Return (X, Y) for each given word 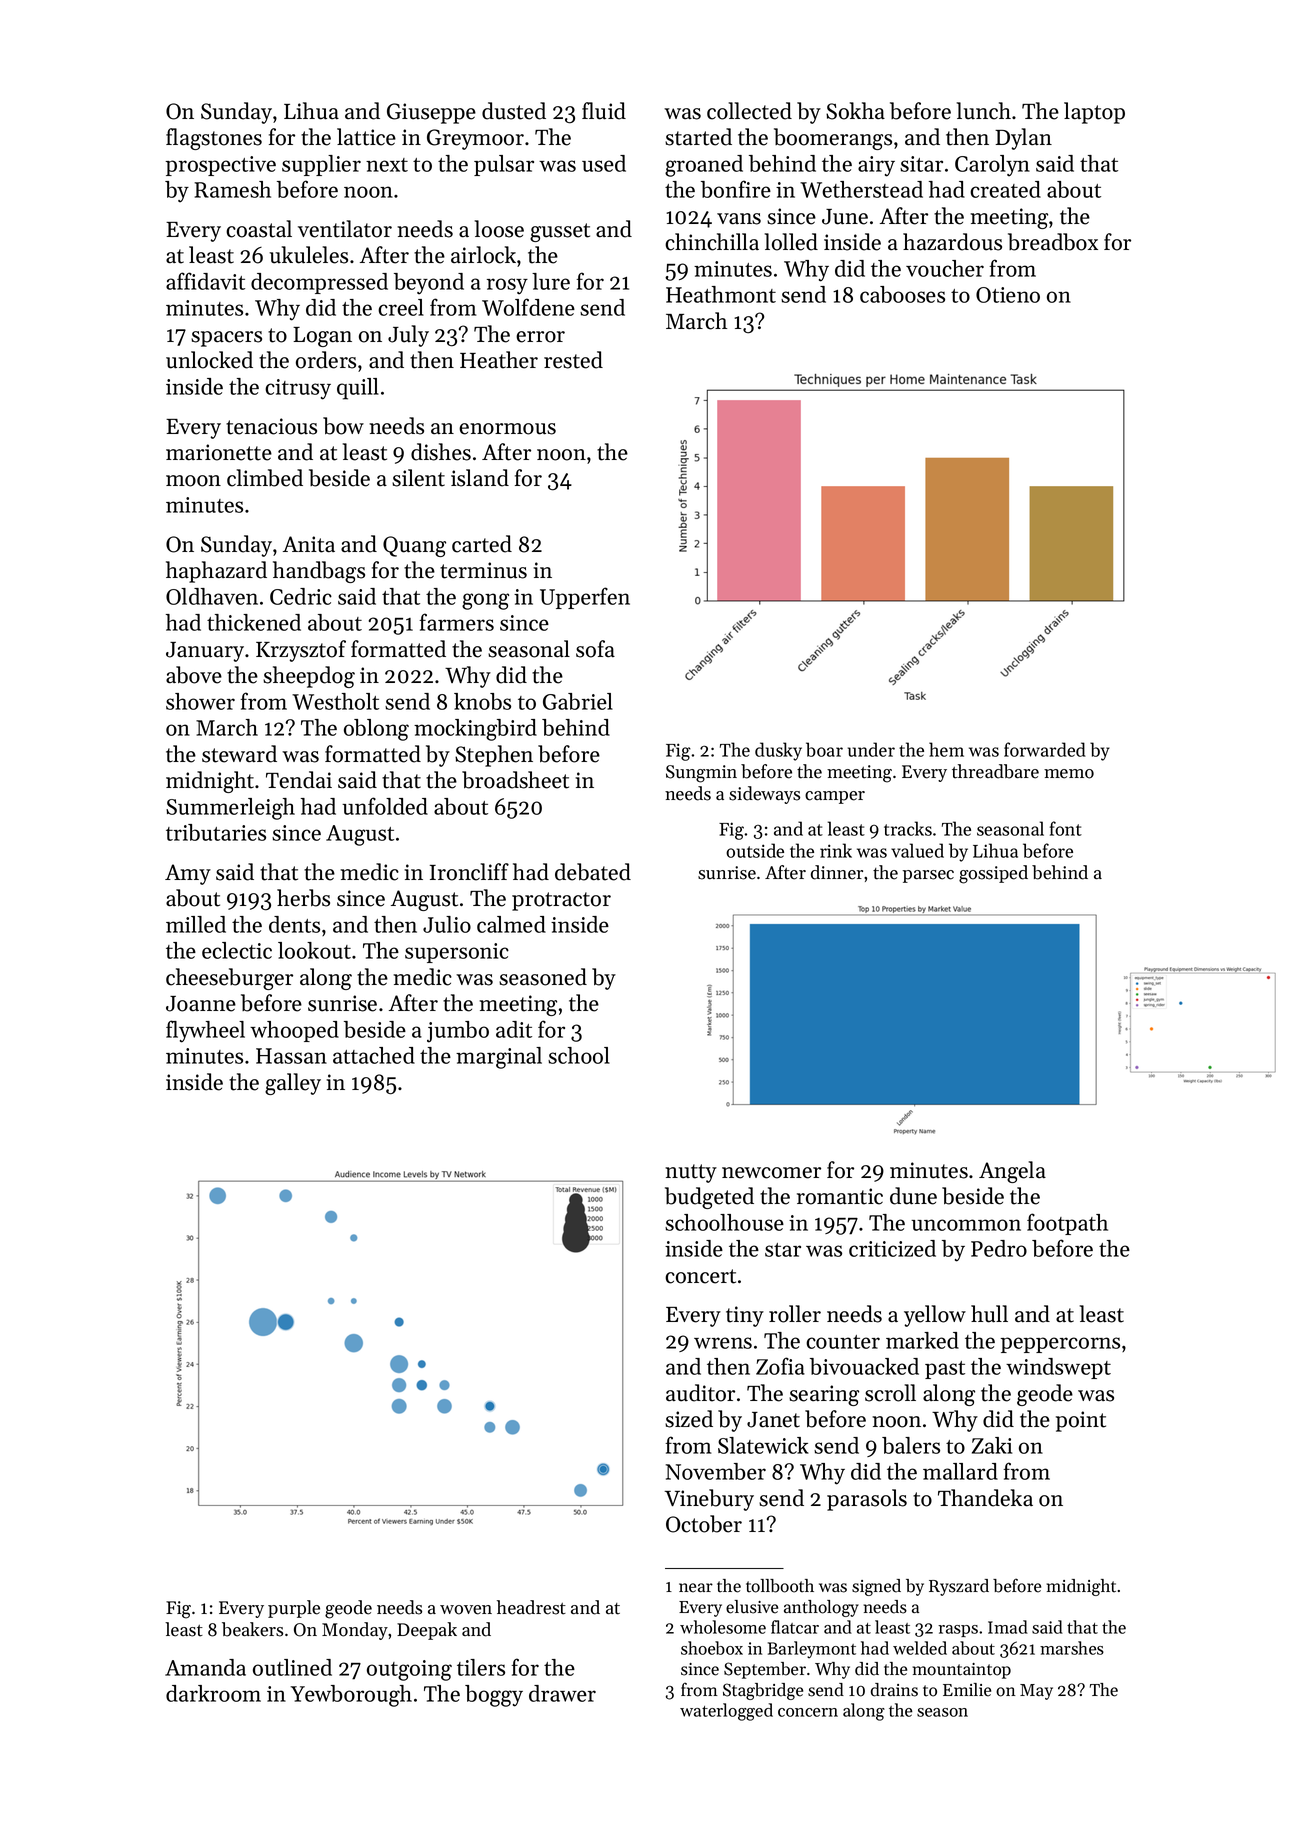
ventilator (345, 229)
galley (293, 1084)
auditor (700, 1393)
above (194, 675)
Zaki (992, 1445)
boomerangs (833, 139)
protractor (561, 901)
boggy (494, 1696)
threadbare (995, 771)
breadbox (1053, 242)
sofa (595, 649)
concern (808, 1712)
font (1066, 828)
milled (196, 924)
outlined (292, 1667)
